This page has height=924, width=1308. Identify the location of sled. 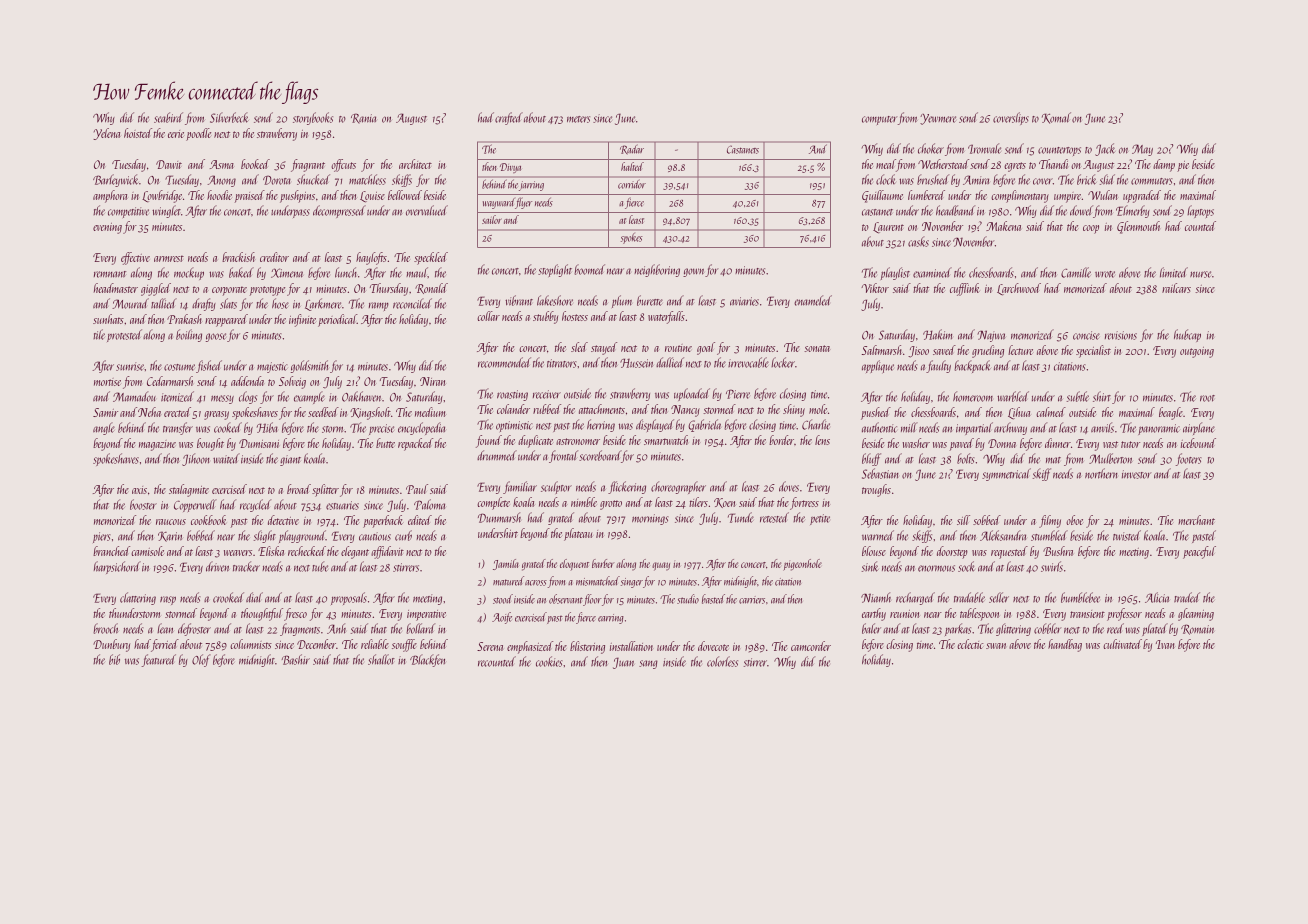
(579, 347).
